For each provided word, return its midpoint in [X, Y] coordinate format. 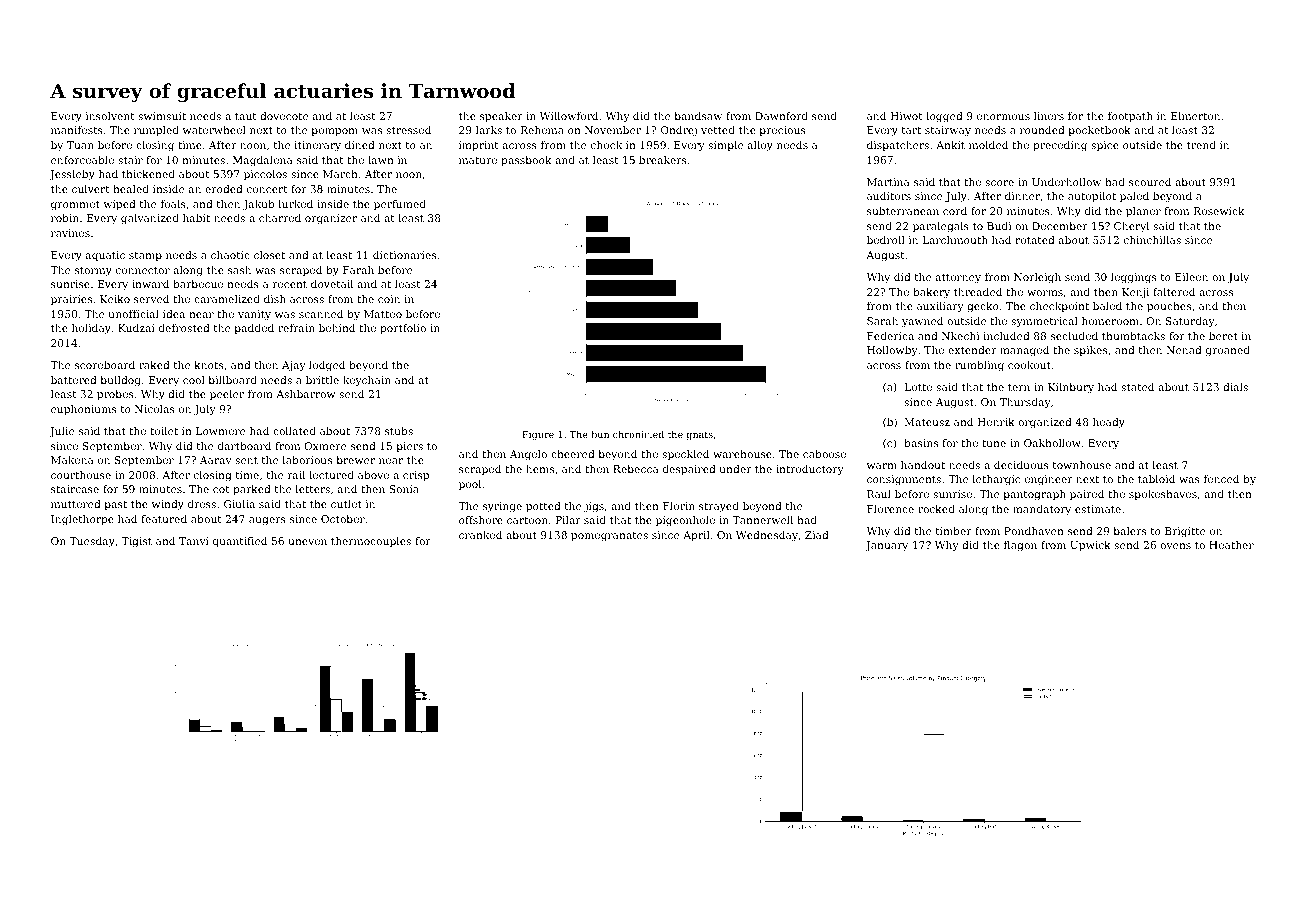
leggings [1133, 278]
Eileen [1191, 277]
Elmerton [1195, 116]
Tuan [80, 145]
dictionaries [404, 255]
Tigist [136, 542]
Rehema [542, 130]
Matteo [383, 314]
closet [269, 255]
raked [154, 365]
